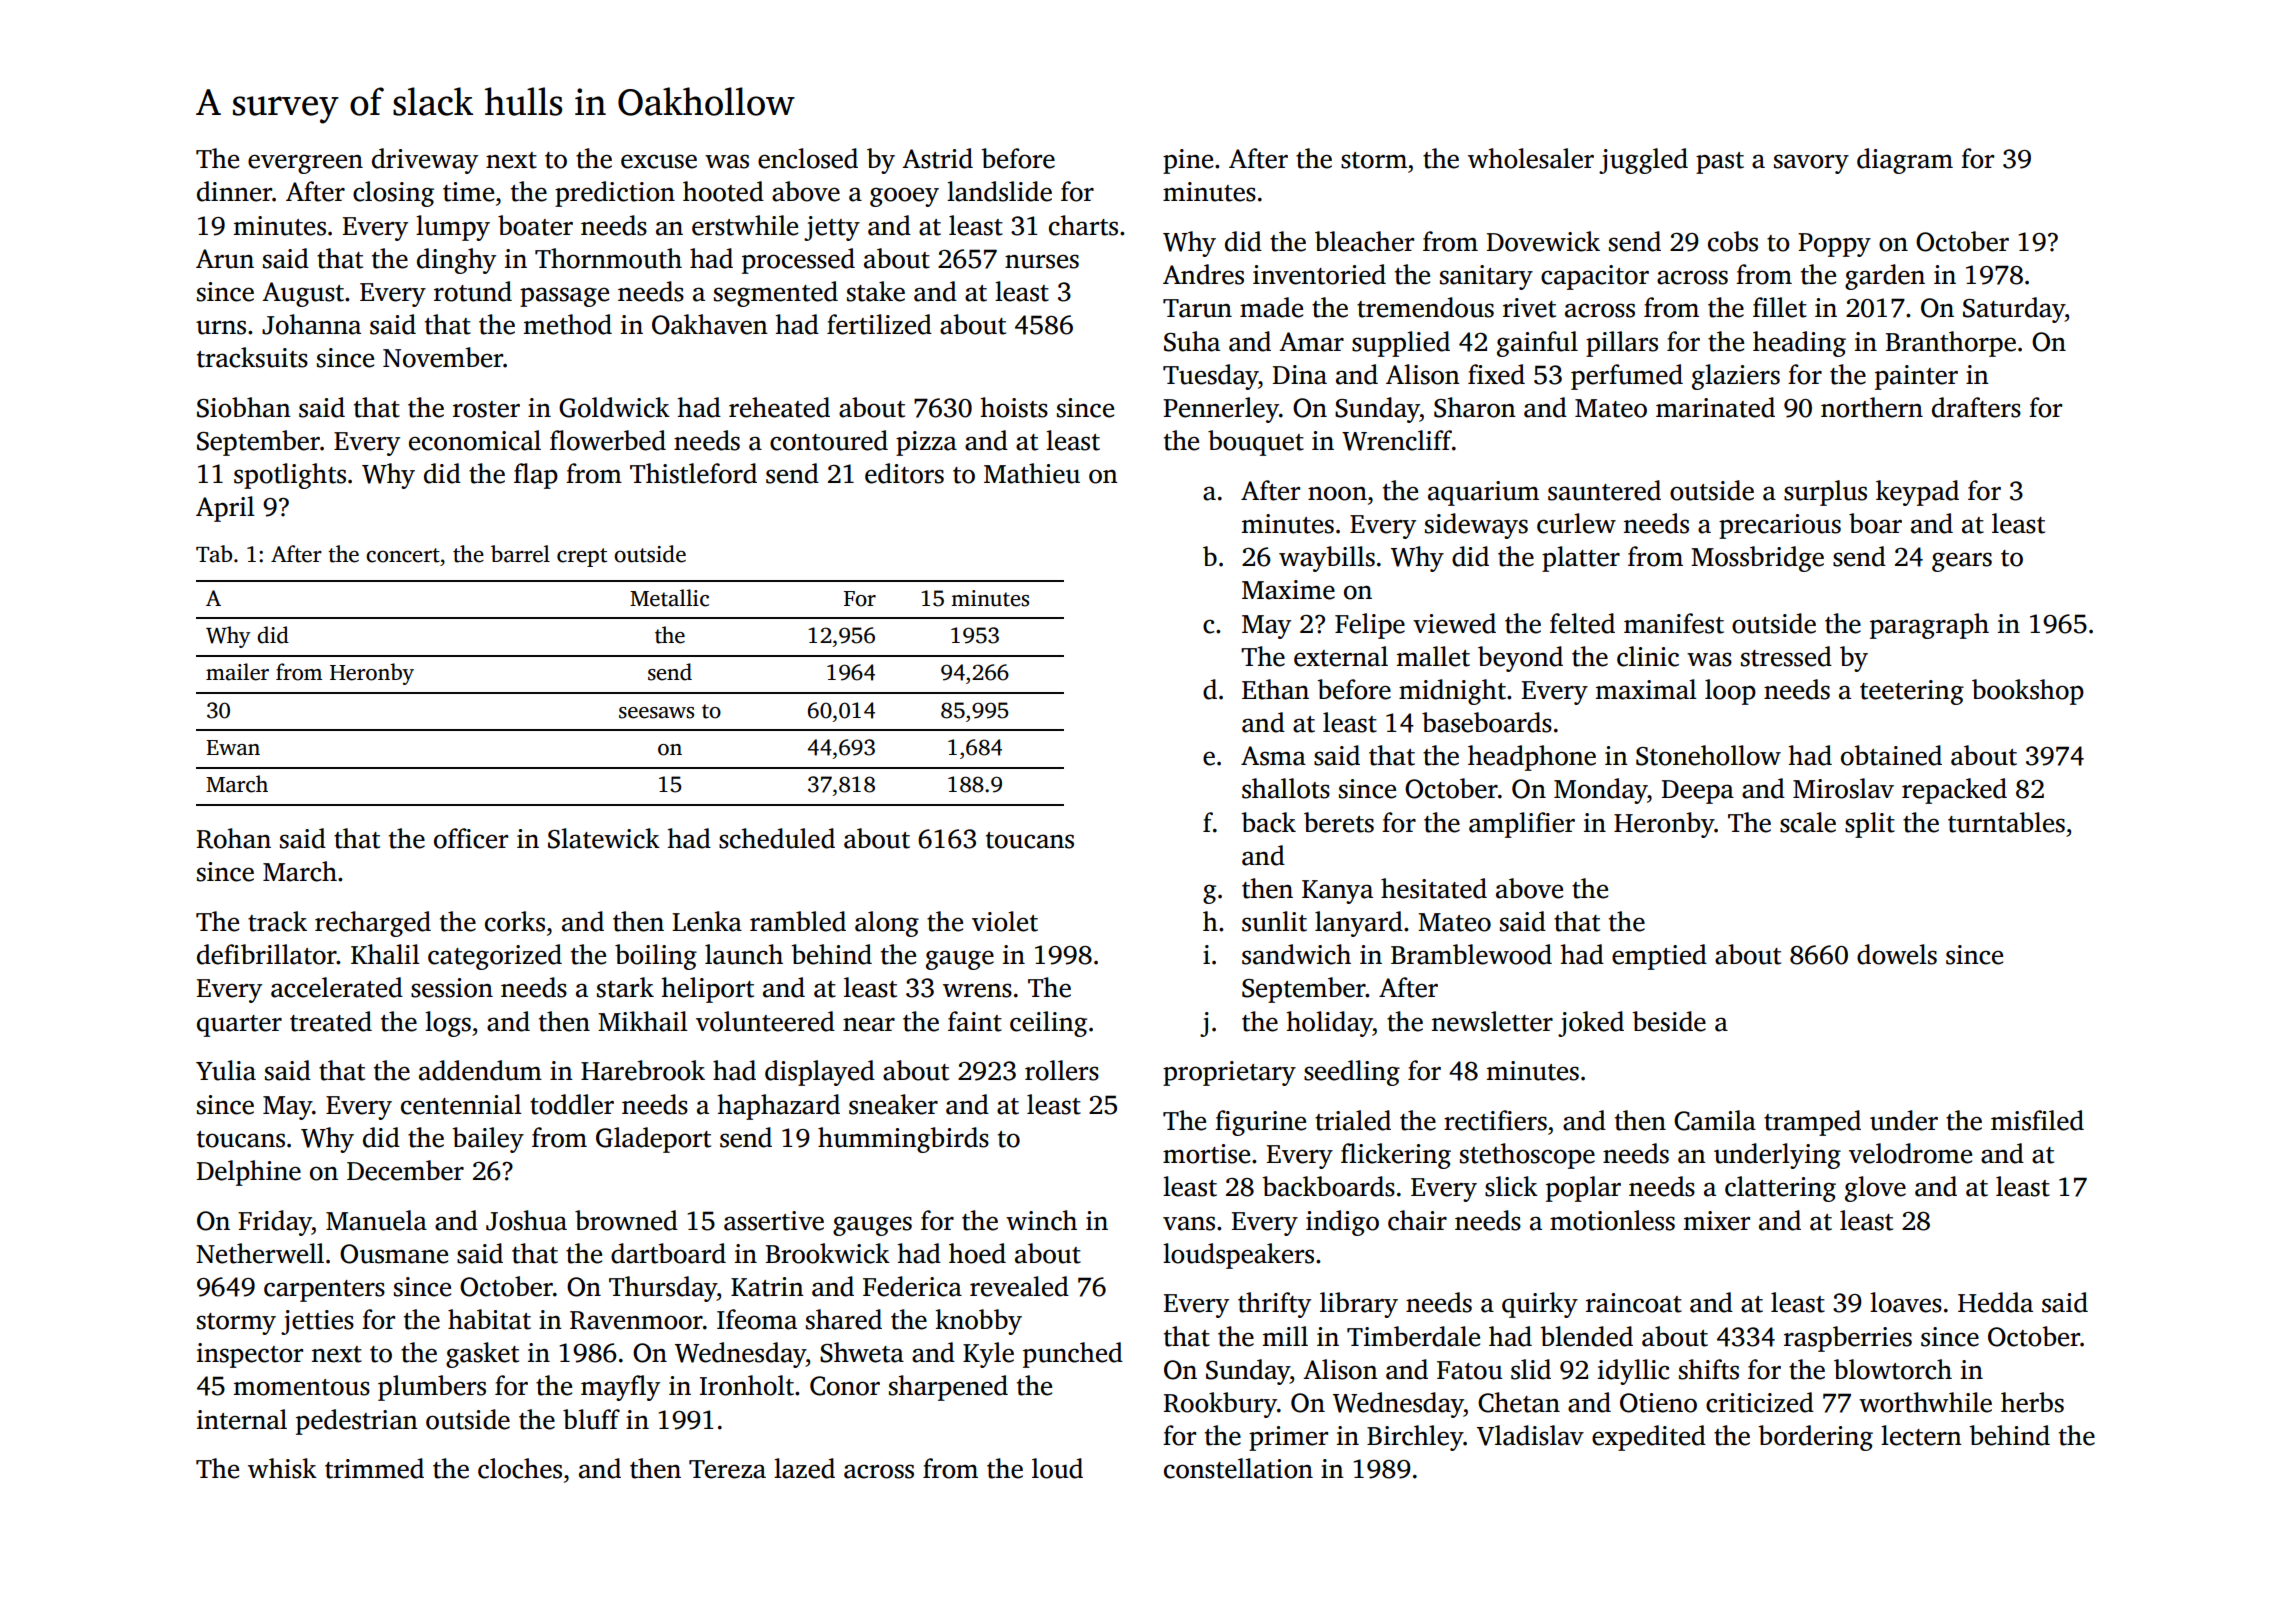  I want to click on misfiled, so click(2037, 1120).
